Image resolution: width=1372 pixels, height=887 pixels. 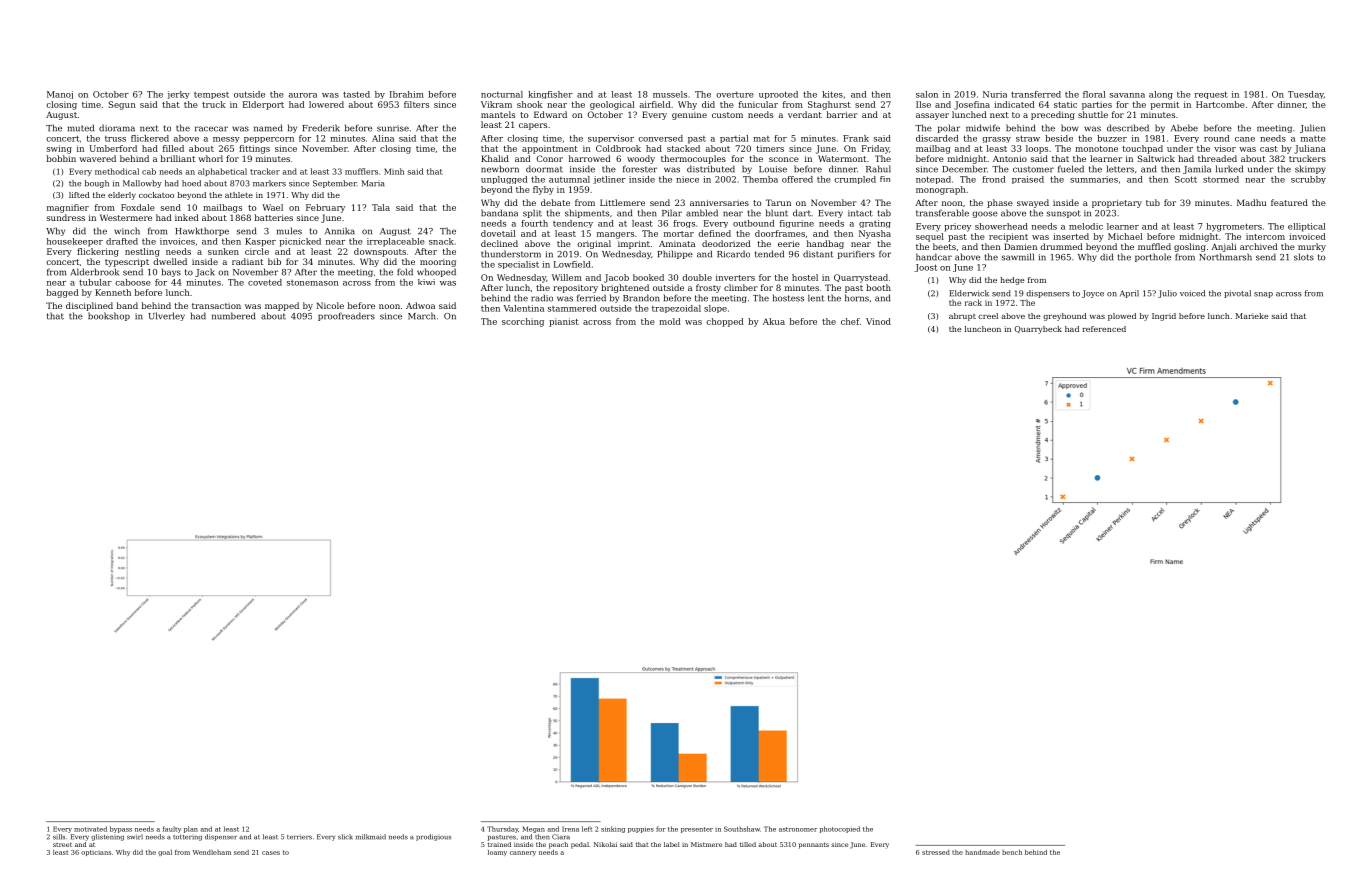 What do you see at coordinates (371, 837) in the screenshot?
I see `milkmaid` at bounding box center [371, 837].
